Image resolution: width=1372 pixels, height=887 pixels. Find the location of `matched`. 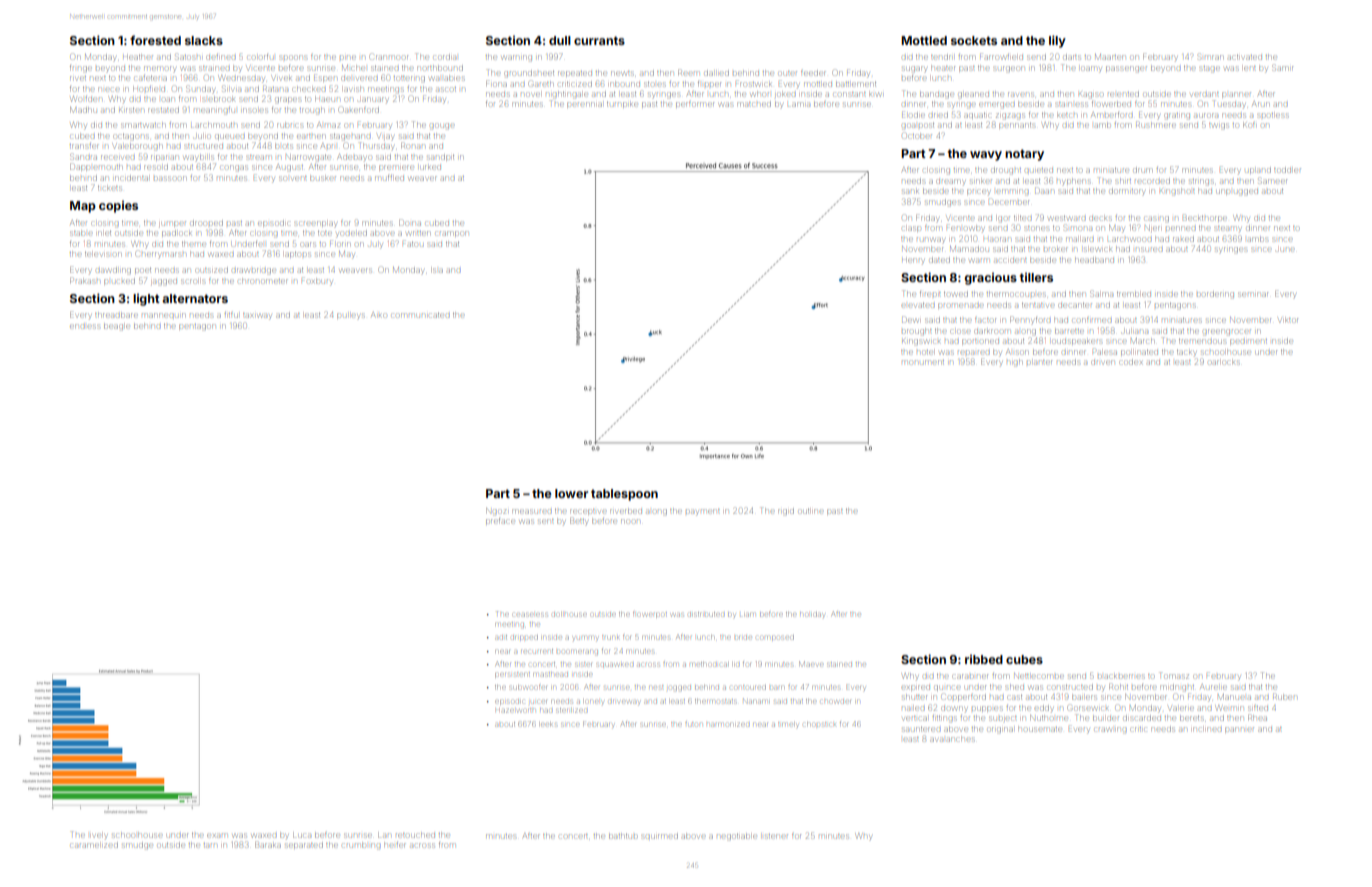

matched is located at coordinates (754, 104).
